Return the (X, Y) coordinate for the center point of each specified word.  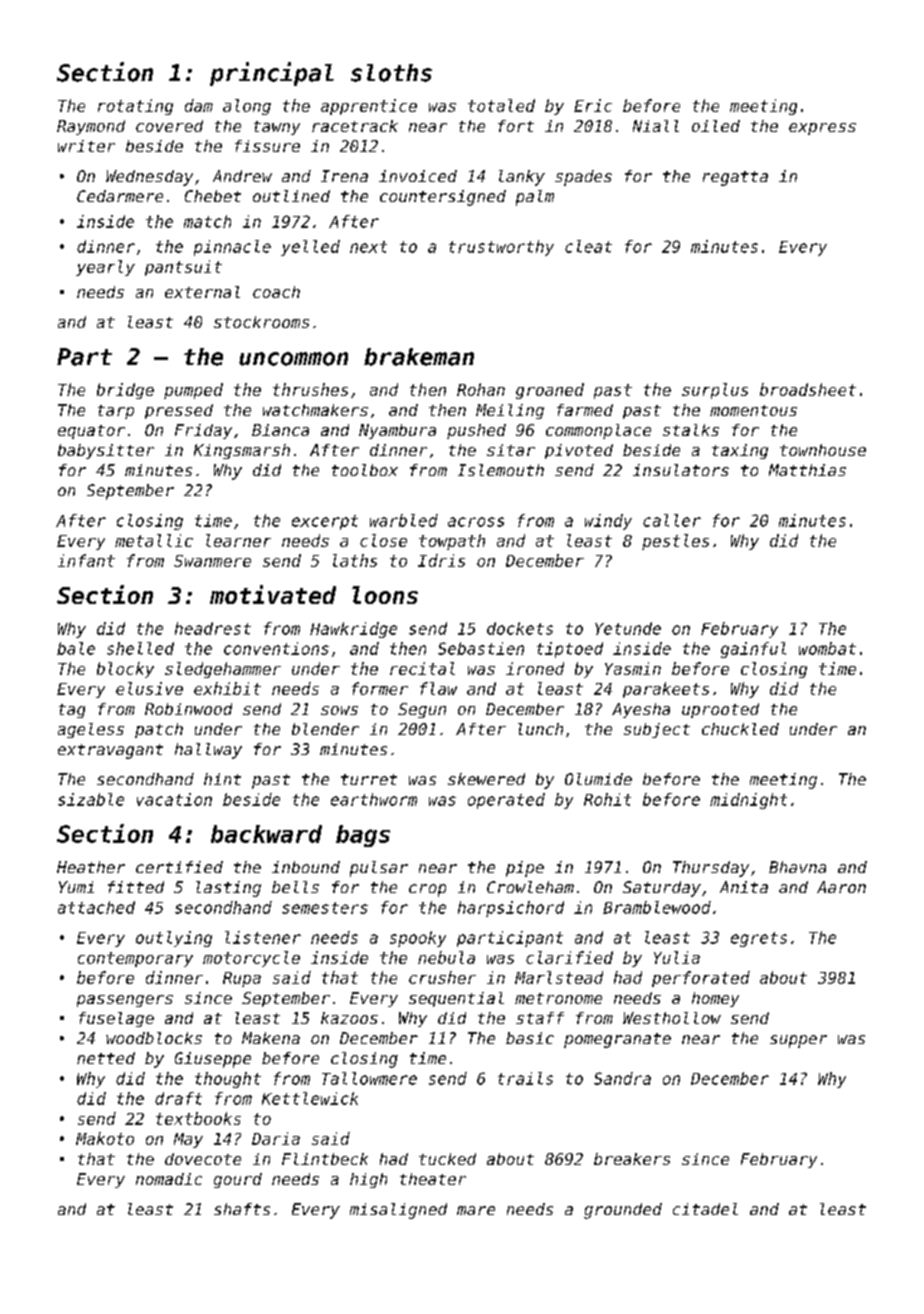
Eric (593, 105)
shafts (242, 1209)
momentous (753, 410)
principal (272, 74)
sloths (391, 73)
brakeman (419, 357)
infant (86, 560)
